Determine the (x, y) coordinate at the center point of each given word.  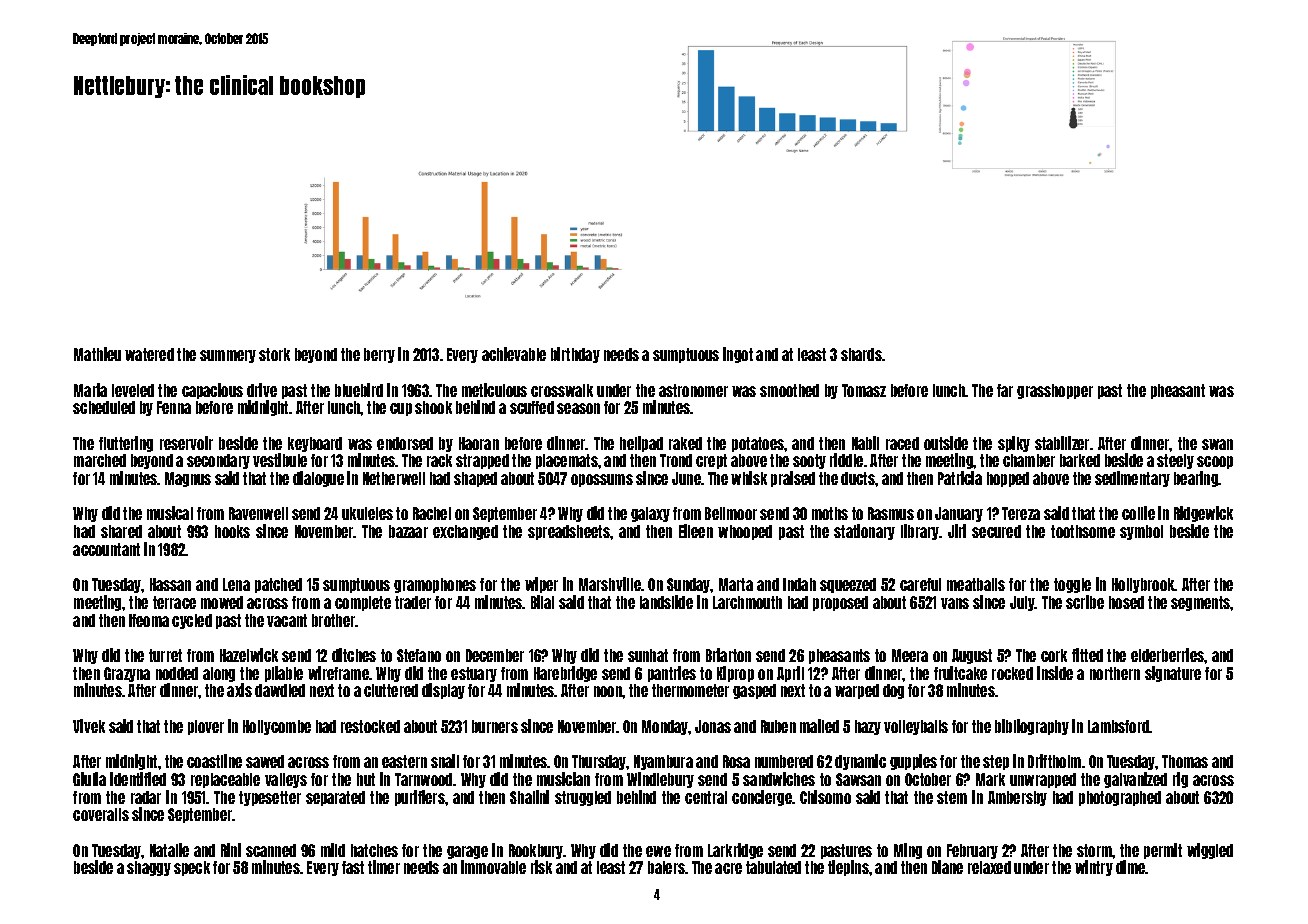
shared (121, 531)
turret (165, 655)
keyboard (315, 444)
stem (952, 797)
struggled (583, 798)
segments (1201, 603)
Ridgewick (1203, 514)
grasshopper (1055, 391)
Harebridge (565, 674)
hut (366, 779)
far (1005, 390)
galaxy (650, 514)
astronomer (693, 390)
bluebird (359, 390)
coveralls (101, 814)
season (578, 408)
